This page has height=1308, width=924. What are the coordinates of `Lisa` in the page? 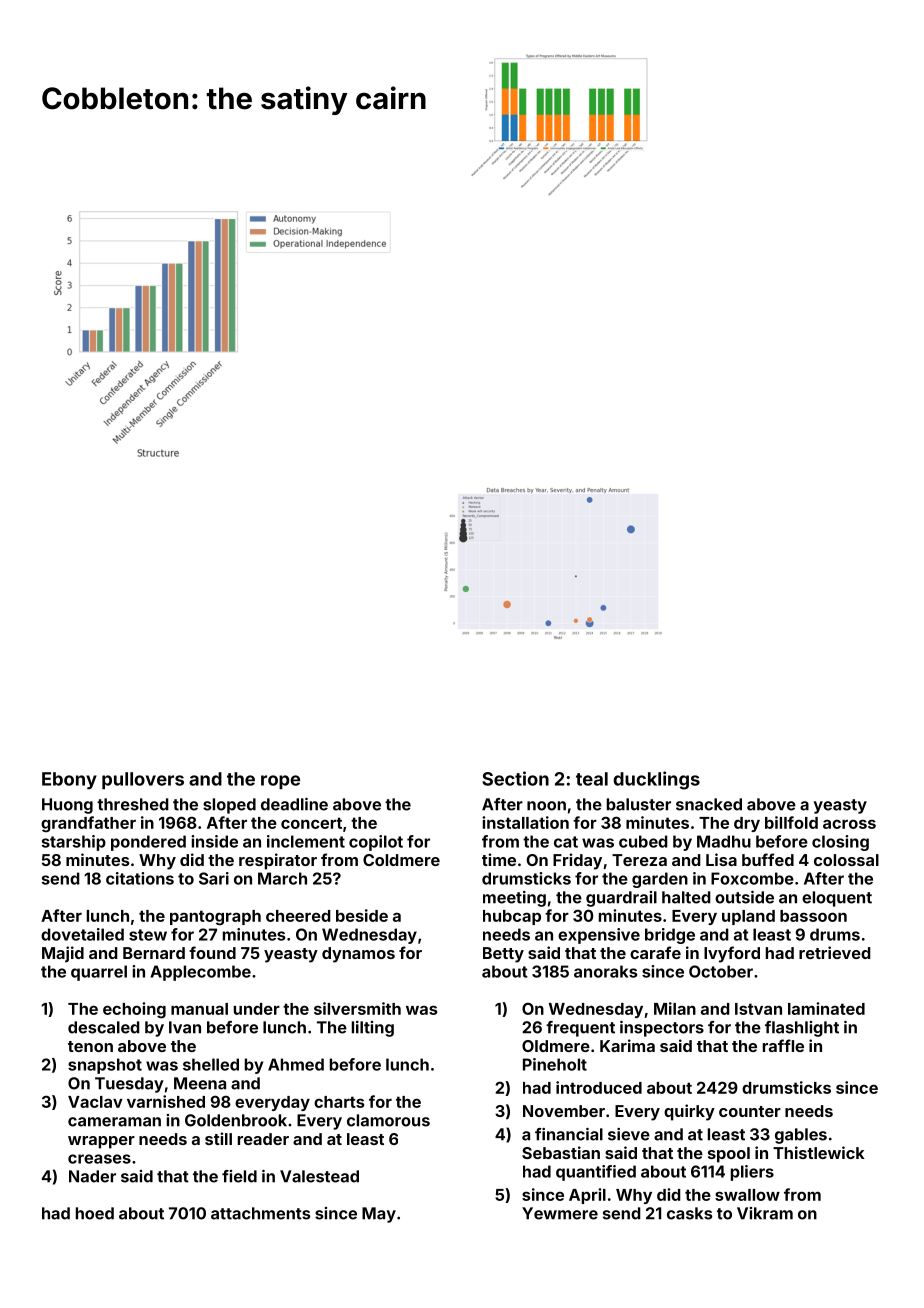 It's located at (721, 859).
